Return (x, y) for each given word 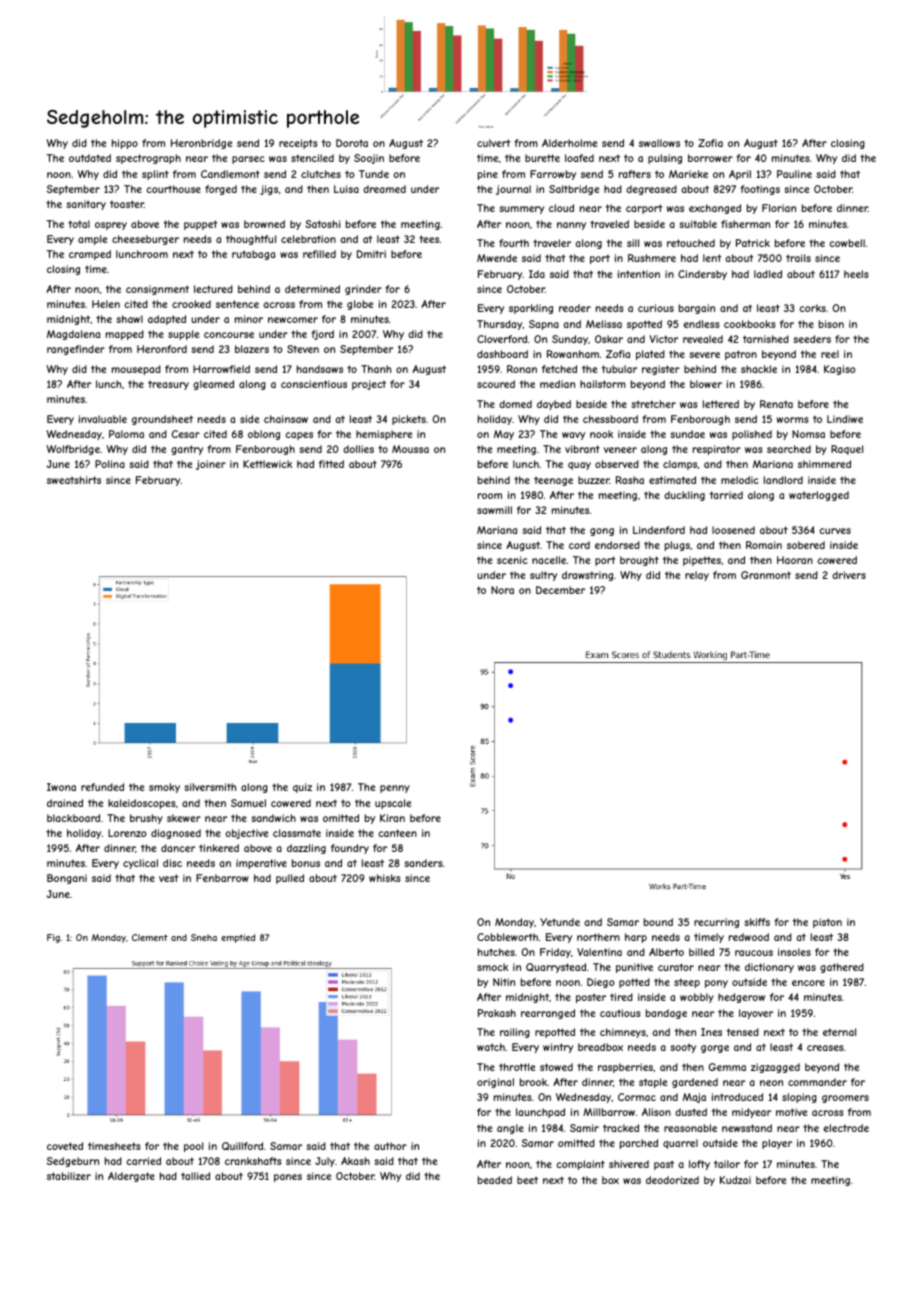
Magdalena (73, 335)
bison (831, 324)
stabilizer (69, 1176)
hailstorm (603, 384)
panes (288, 1178)
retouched (691, 243)
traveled (609, 224)
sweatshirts (74, 480)
